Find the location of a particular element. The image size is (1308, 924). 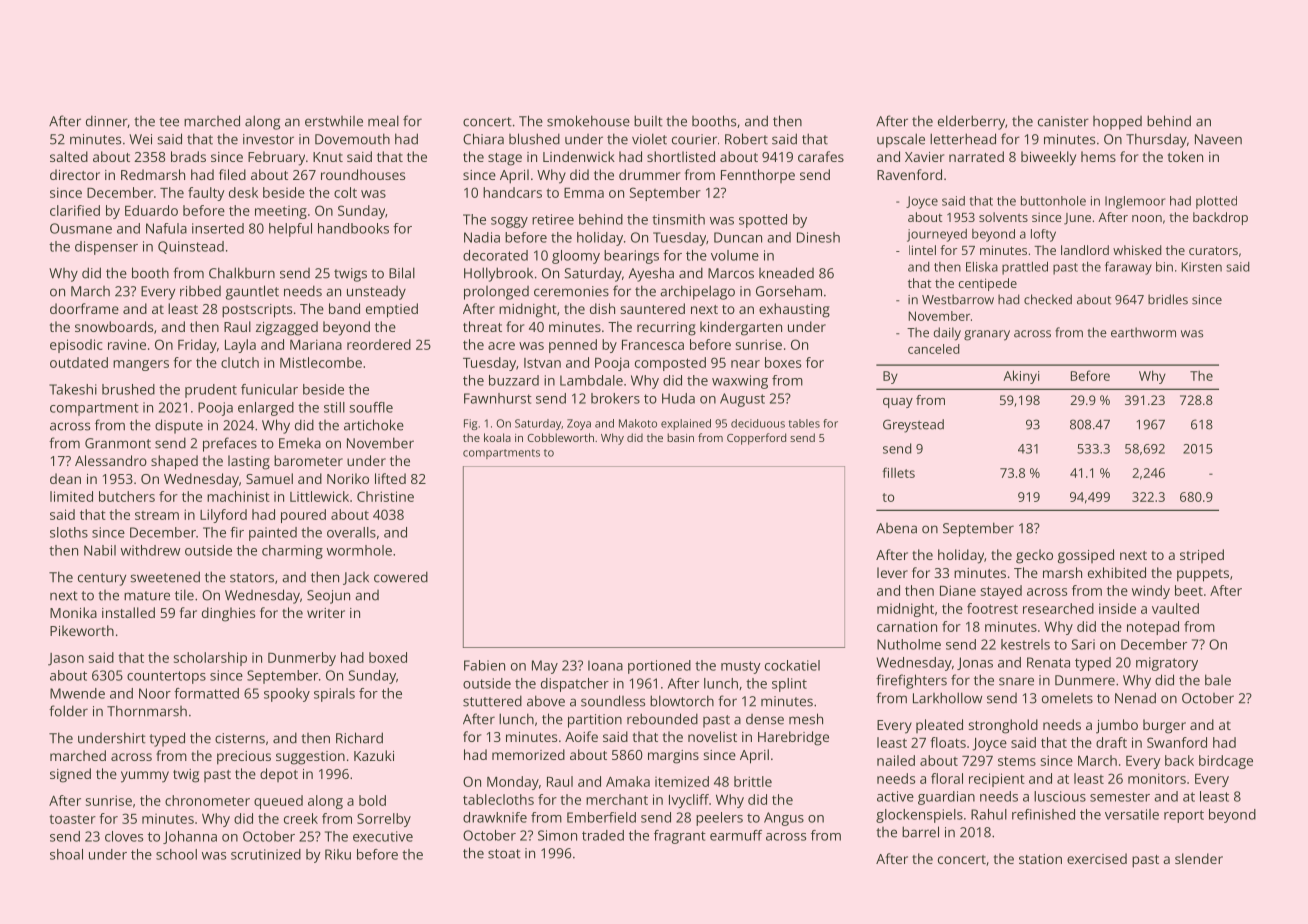

dinghies is located at coordinates (228, 614).
